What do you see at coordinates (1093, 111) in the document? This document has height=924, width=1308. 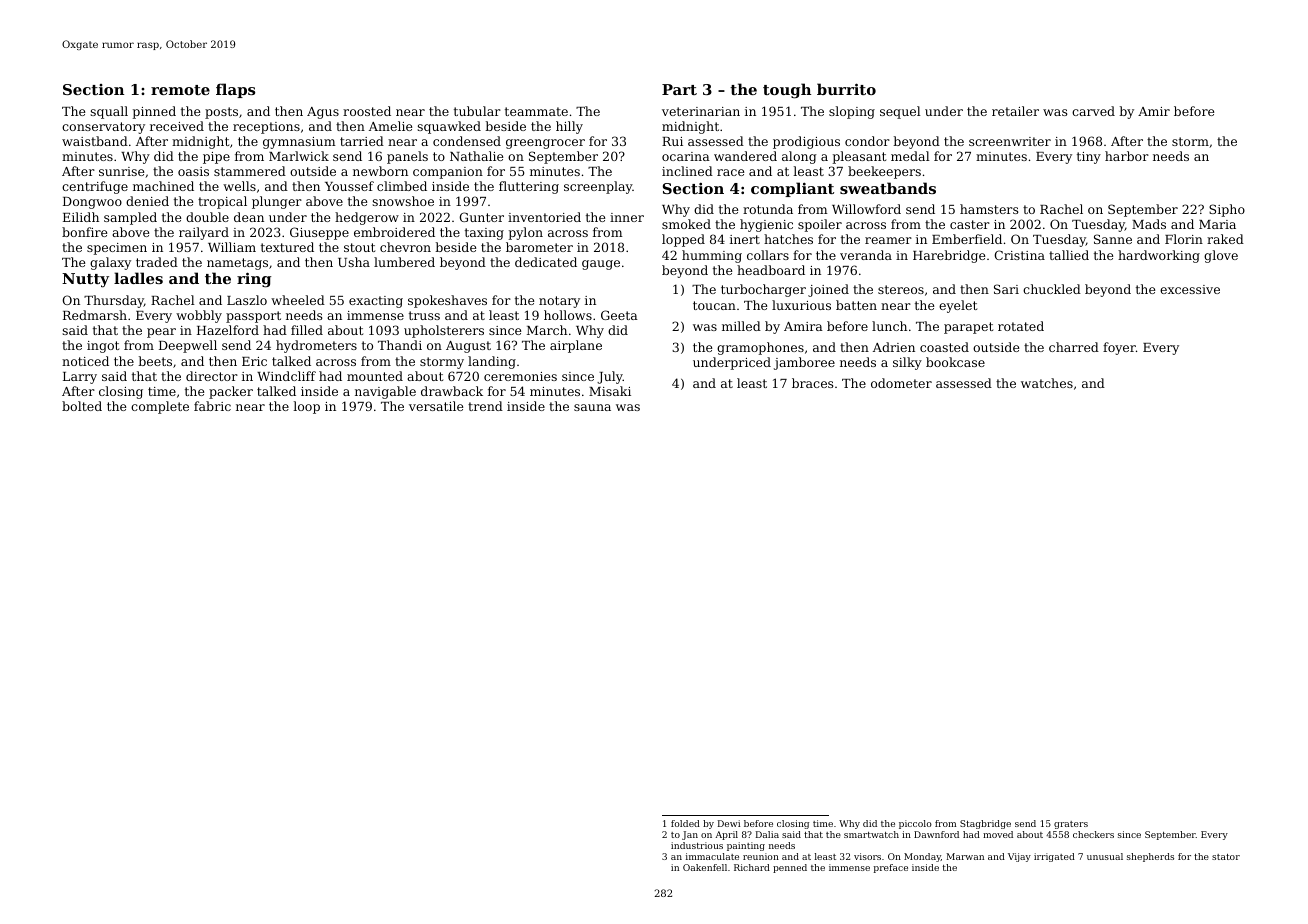 I see `carved` at bounding box center [1093, 111].
